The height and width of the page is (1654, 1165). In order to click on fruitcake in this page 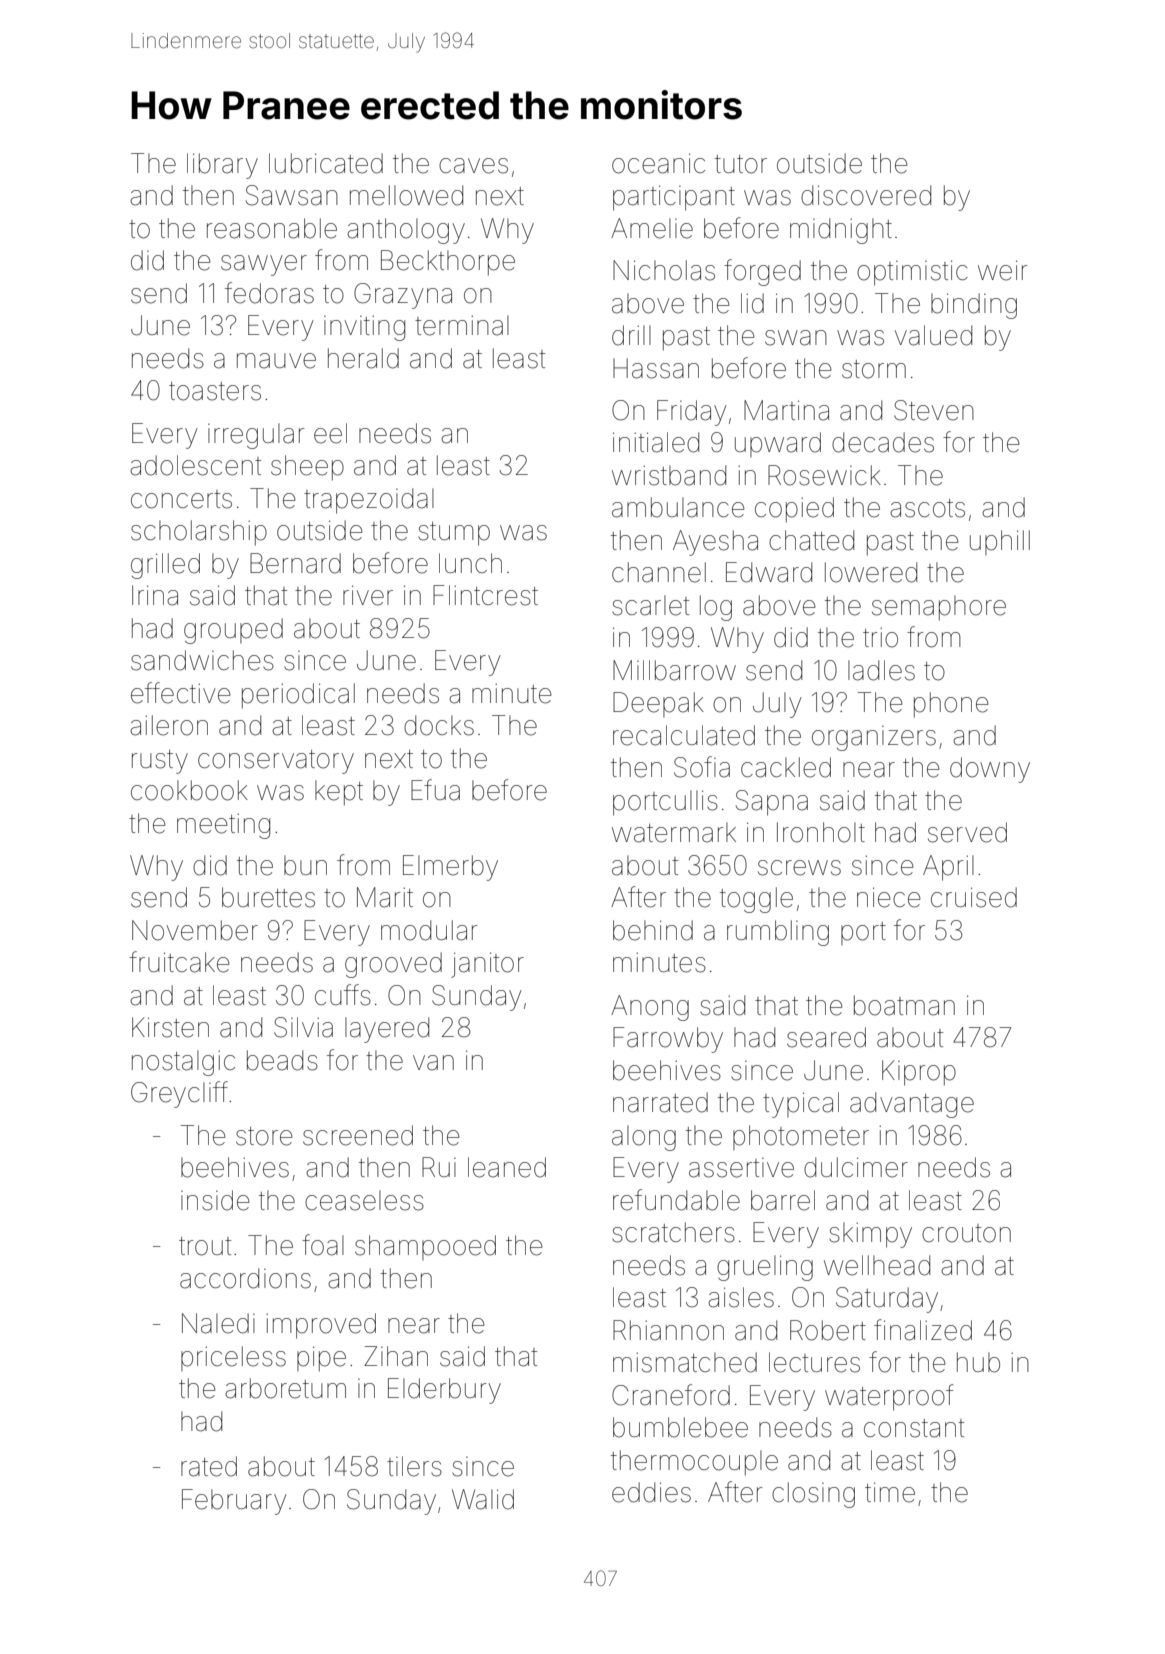, I will do `click(179, 962)`.
